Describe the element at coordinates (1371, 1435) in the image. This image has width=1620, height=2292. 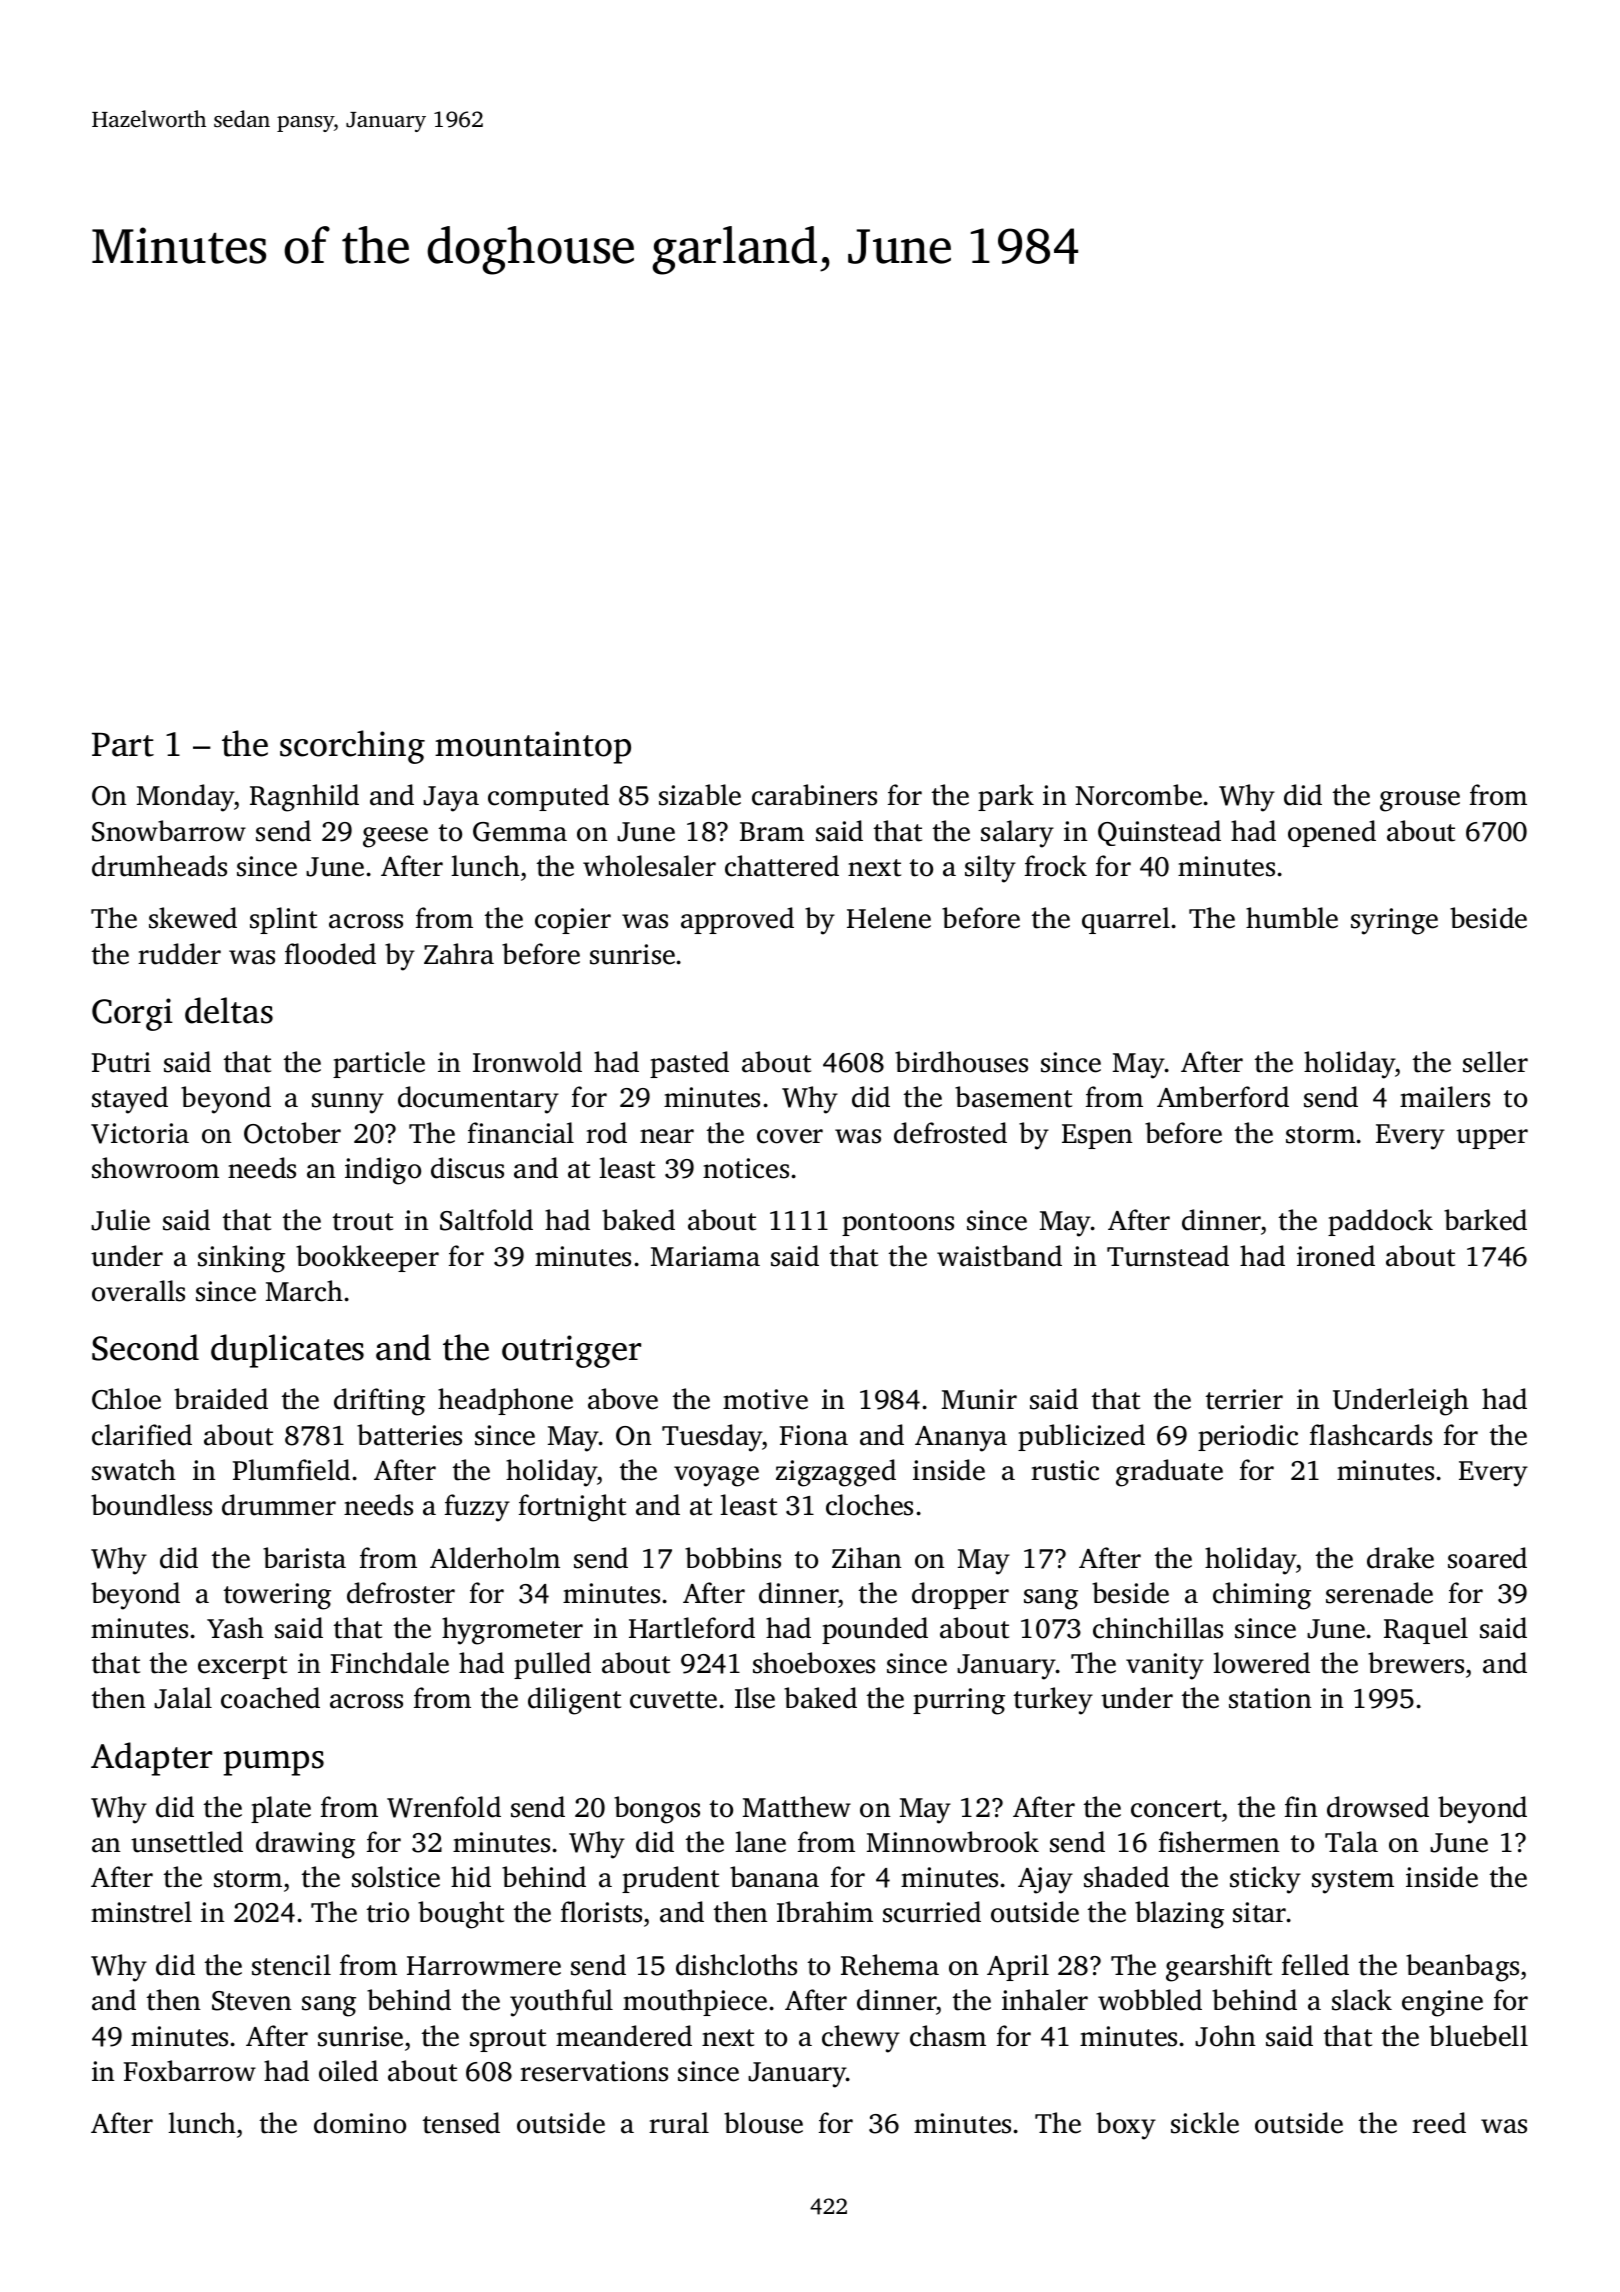
I see `flashcards` at that location.
